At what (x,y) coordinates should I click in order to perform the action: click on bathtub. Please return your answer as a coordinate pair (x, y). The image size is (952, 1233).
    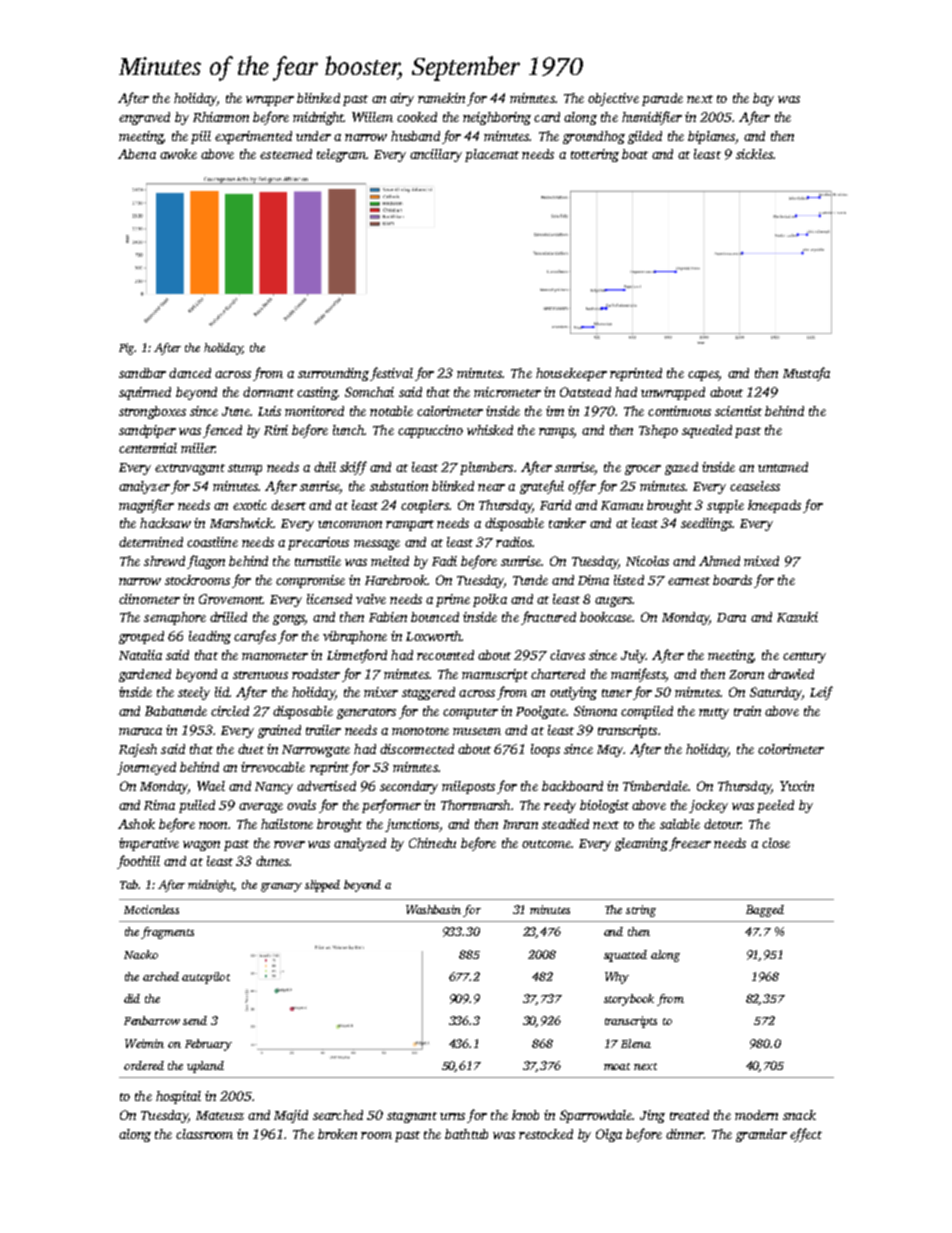
    Looking at the image, I should click on (466, 1134).
